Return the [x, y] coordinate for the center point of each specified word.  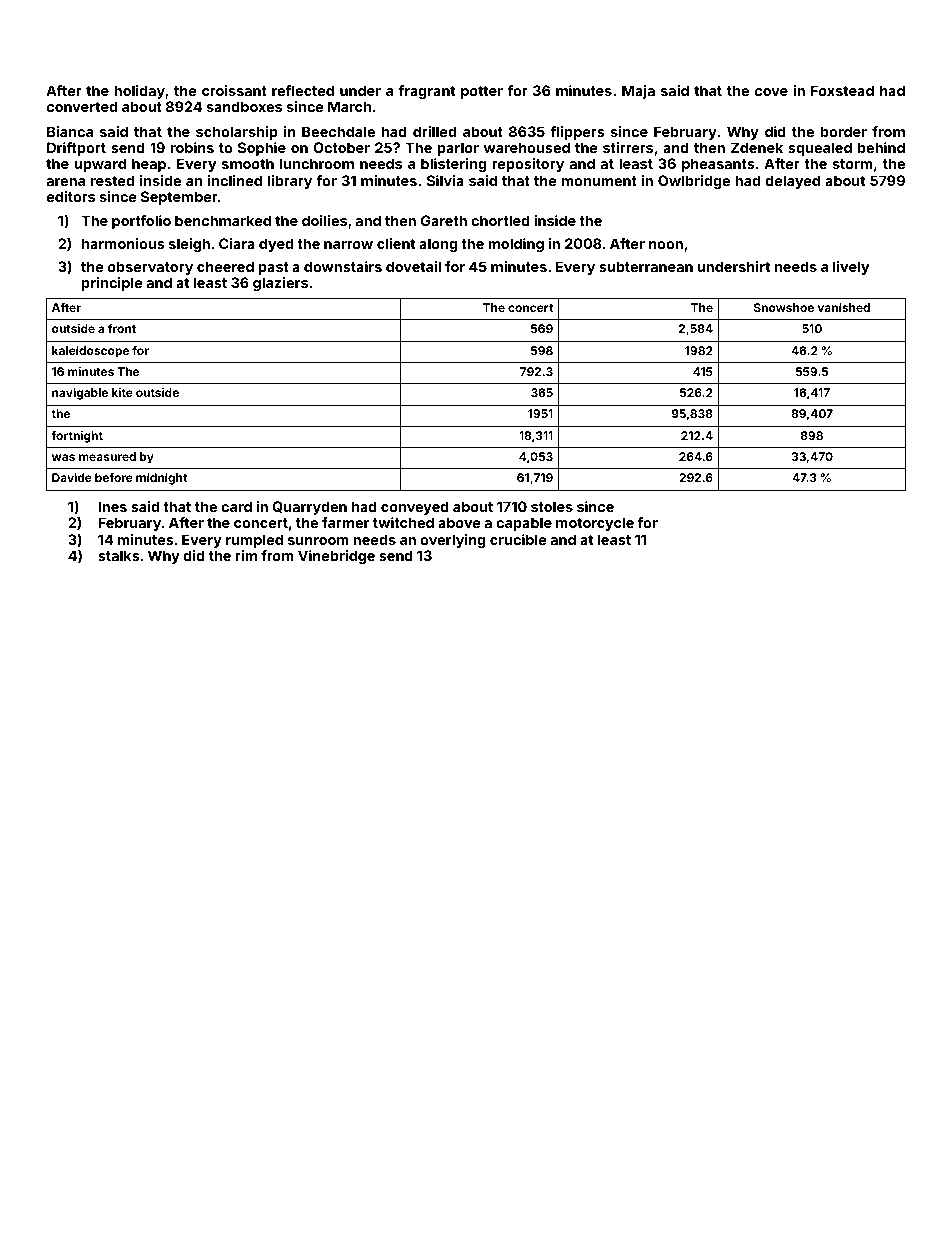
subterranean [646, 266]
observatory [150, 268]
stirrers [628, 147]
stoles [552, 506]
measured [107, 456]
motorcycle [595, 524]
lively [851, 268]
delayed [793, 182]
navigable [80, 394]
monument [599, 181]
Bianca [70, 131]
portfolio [141, 222]
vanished [844, 307]
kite [122, 392]
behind [881, 147]
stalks [119, 555]
